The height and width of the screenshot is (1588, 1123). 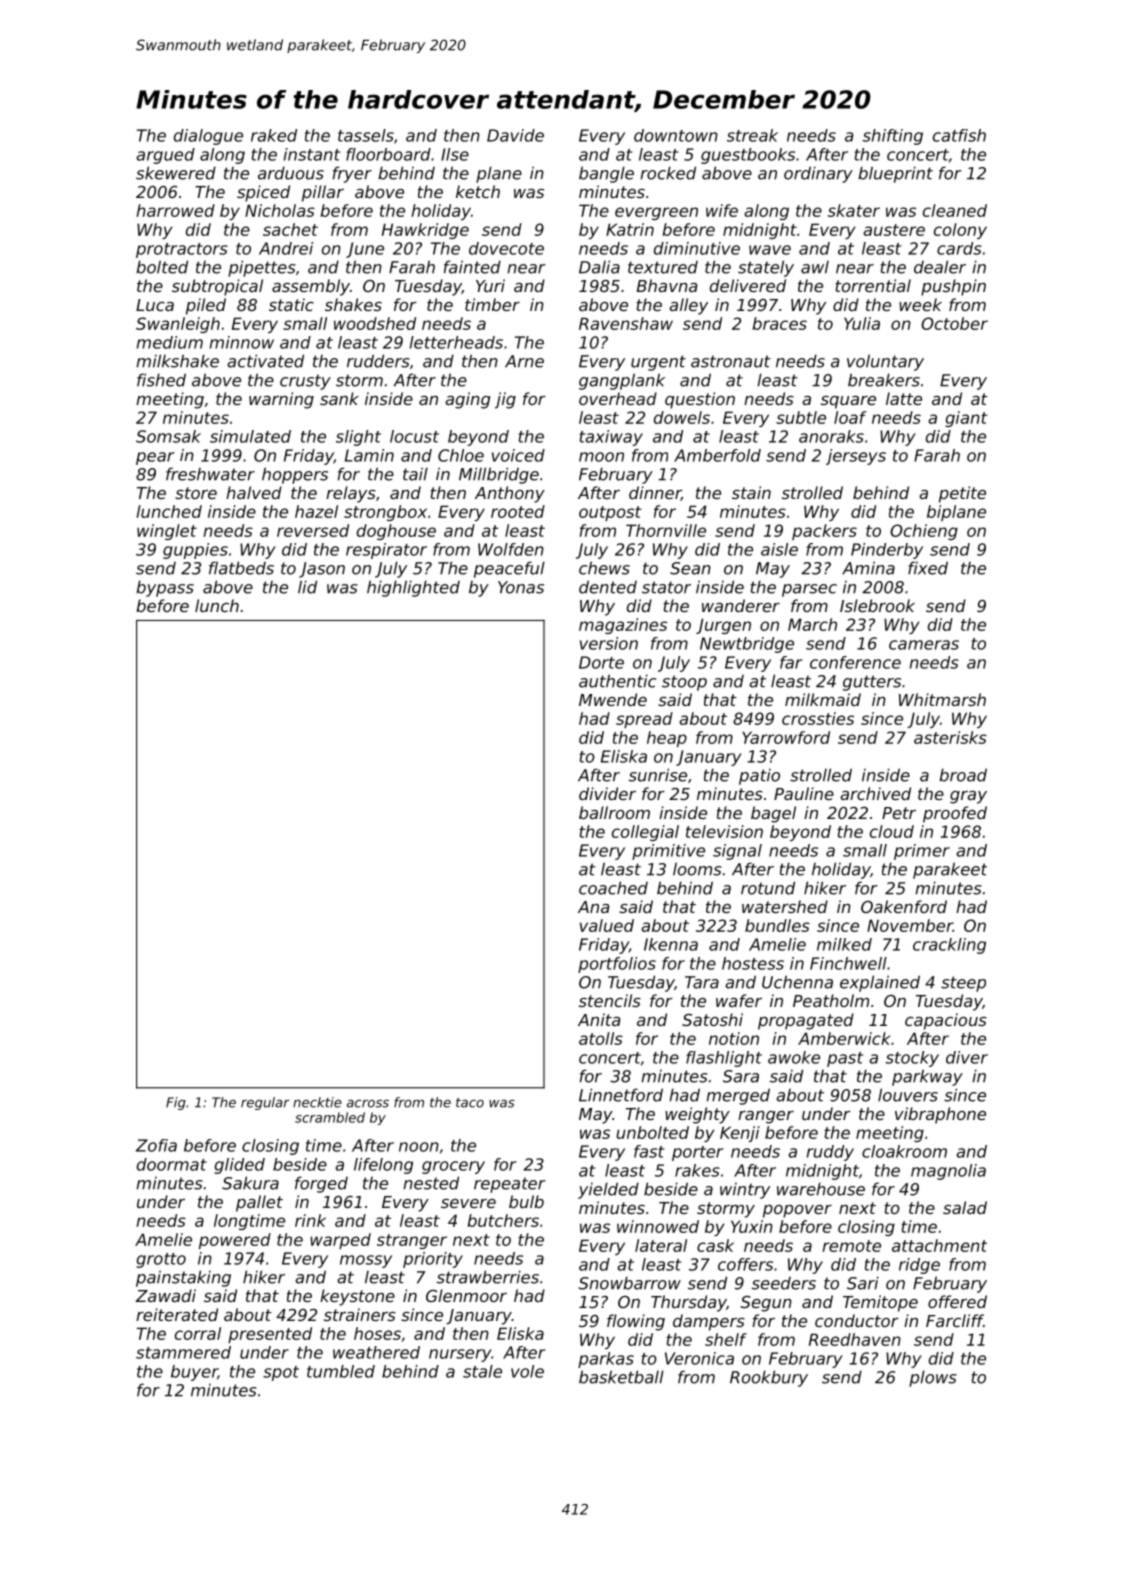 I want to click on catfish, so click(x=959, y=135).
